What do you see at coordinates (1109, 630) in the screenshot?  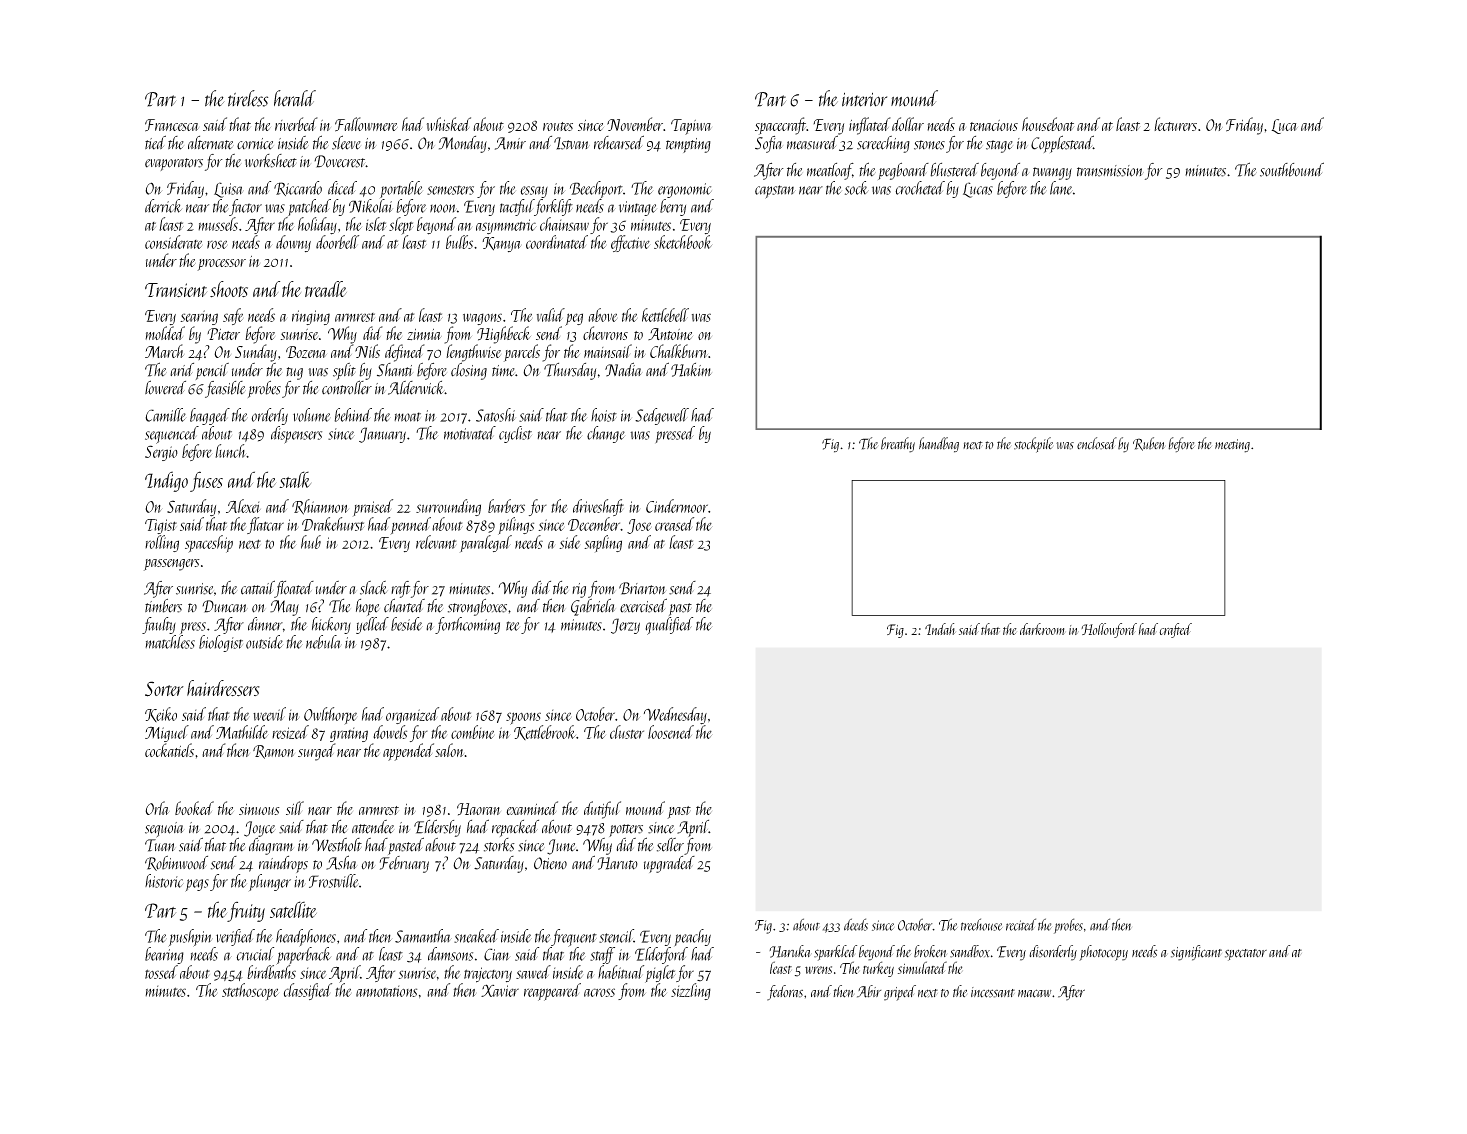 I see `Hollowford` at bounding box center [1109, 630].
